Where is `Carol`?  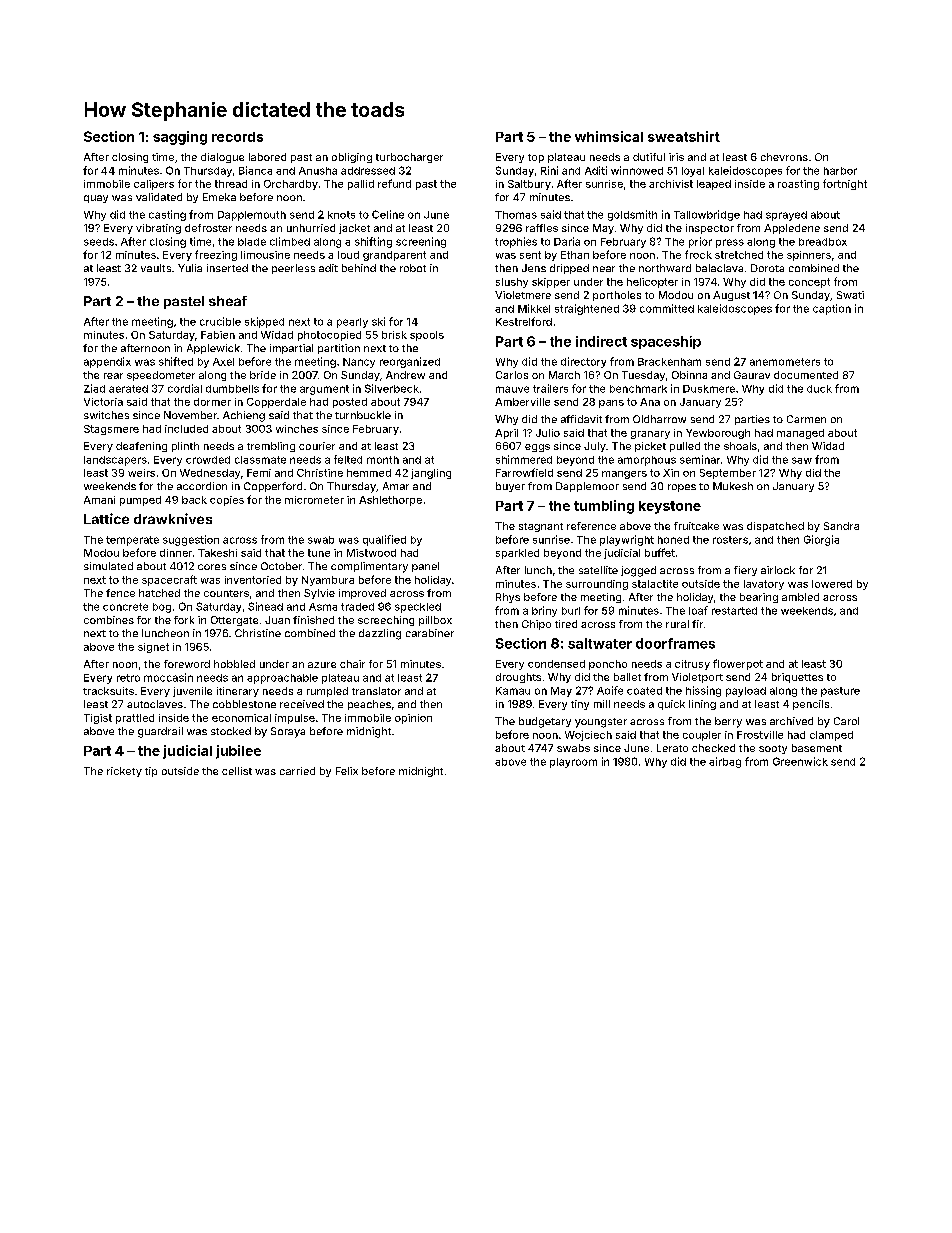 Carol is located at coordinates (846, 721).
